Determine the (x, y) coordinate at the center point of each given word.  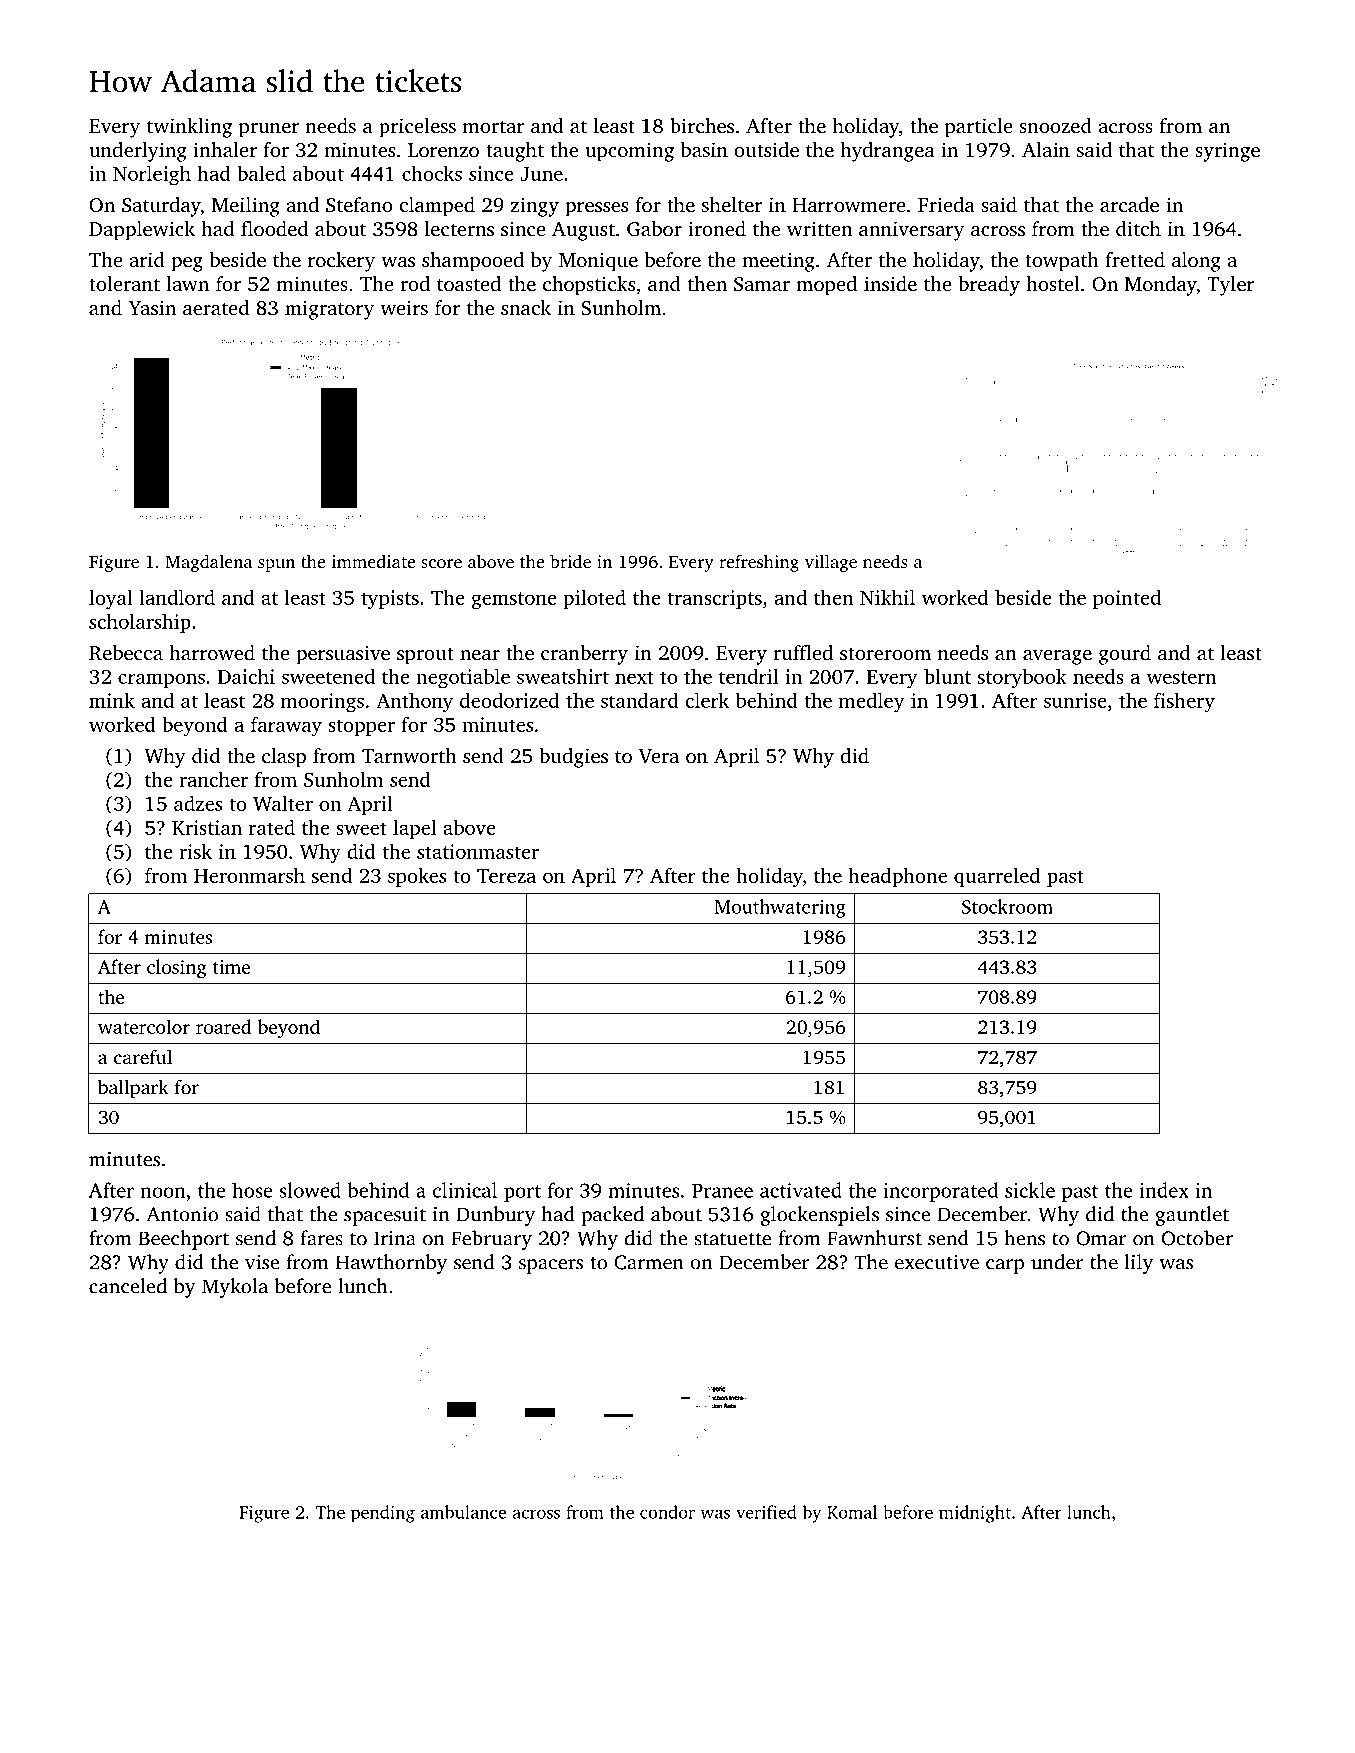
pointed (1127, 599)
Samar (762, 284)
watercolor (144, 1026)
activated (801, 1190)
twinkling (189, 128)
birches (702, 125)
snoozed (1055, 125)
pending (383, 1514)
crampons (161, 680)
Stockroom (1007, 906)
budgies (573, 758)
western (1182, 677)
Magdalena (209, 563)
